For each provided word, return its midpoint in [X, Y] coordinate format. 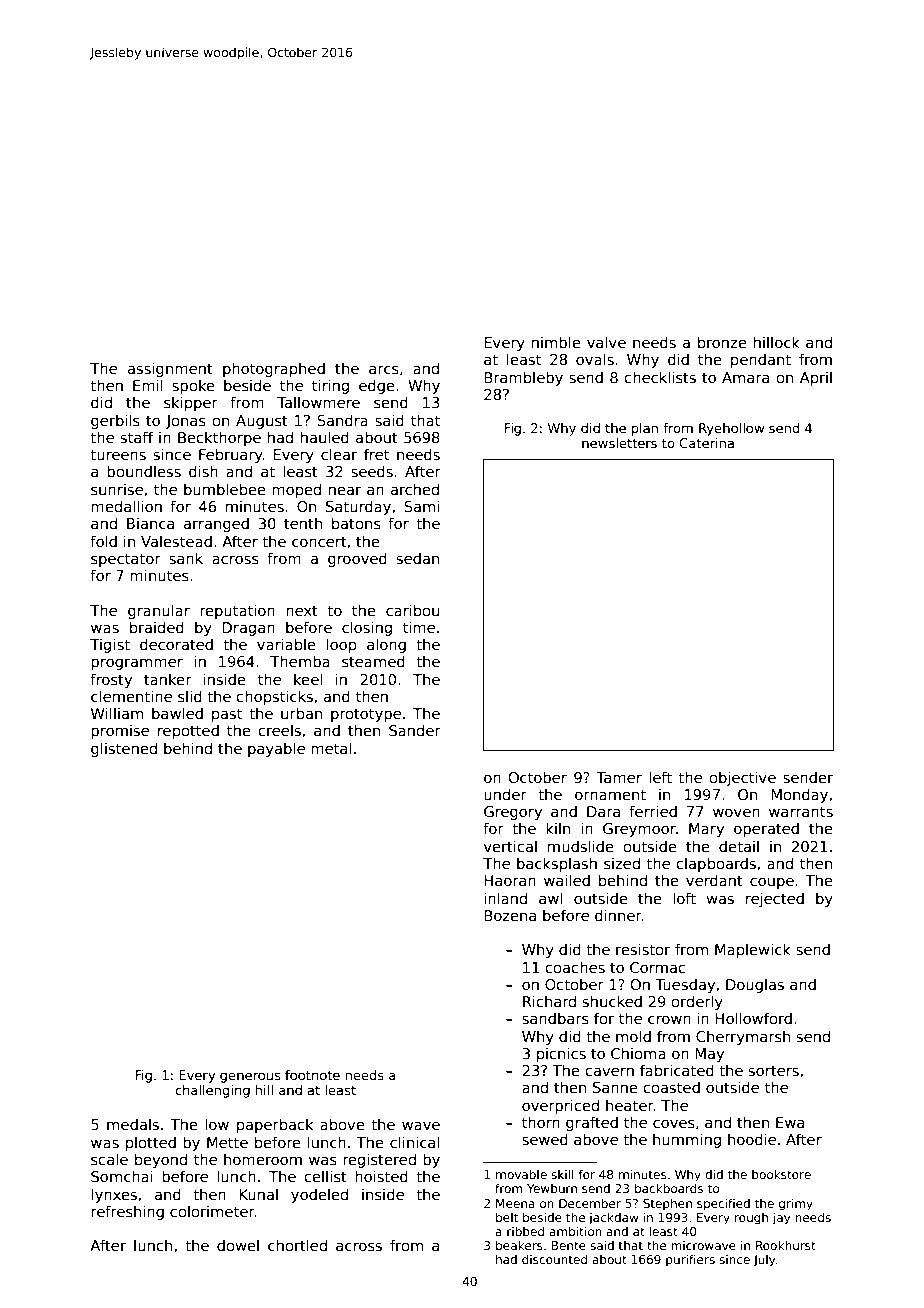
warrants [801, 811]
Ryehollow [731, 429]
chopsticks [274, 697]
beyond [161, 1160]
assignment [170, 369]
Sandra [342, 420]
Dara [603, 811]
